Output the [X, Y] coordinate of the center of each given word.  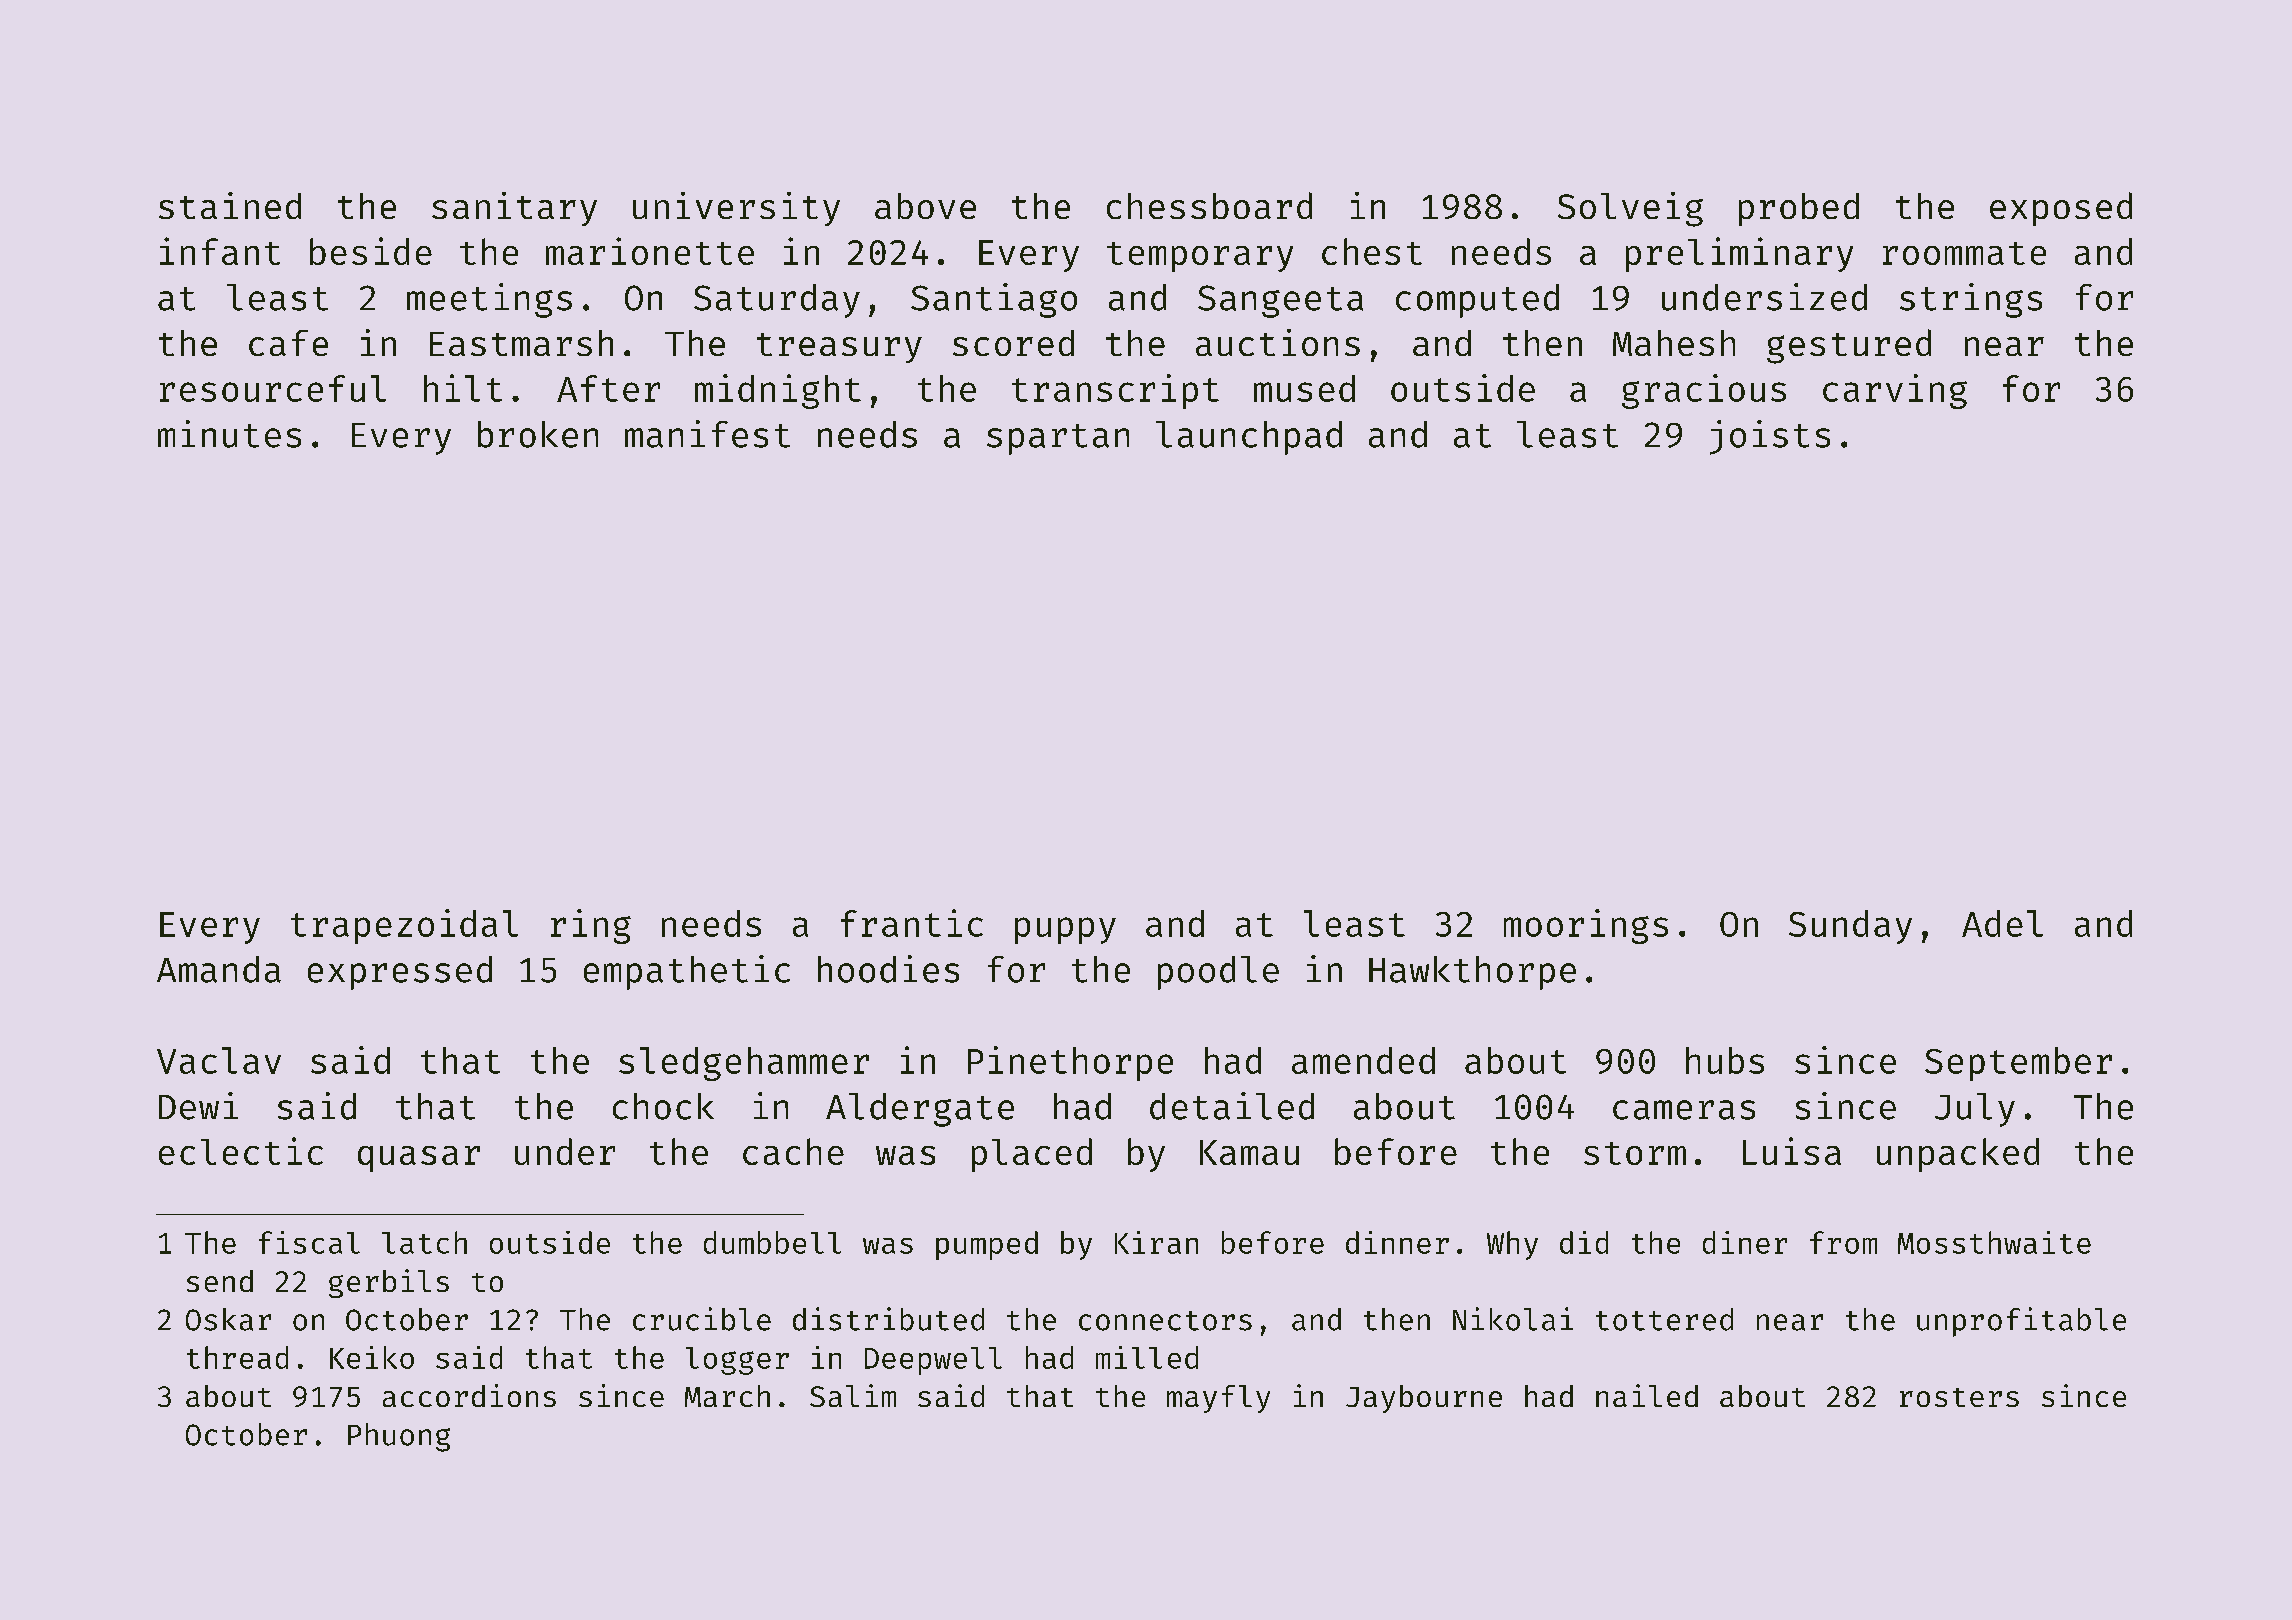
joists [1770, 437]
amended [1363, 1060]
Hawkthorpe [1472, 973]
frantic [912, 923]
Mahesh [1674, 343]
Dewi [198, 1106]
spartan [1058, 439]
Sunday [1850, 927]
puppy [1065, 930]
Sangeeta [1280, 301]
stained [230, 205]
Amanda [219, 969]
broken [538, 434]
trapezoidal [404, 926]
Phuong [399, 1437]
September [2018, 1064]
